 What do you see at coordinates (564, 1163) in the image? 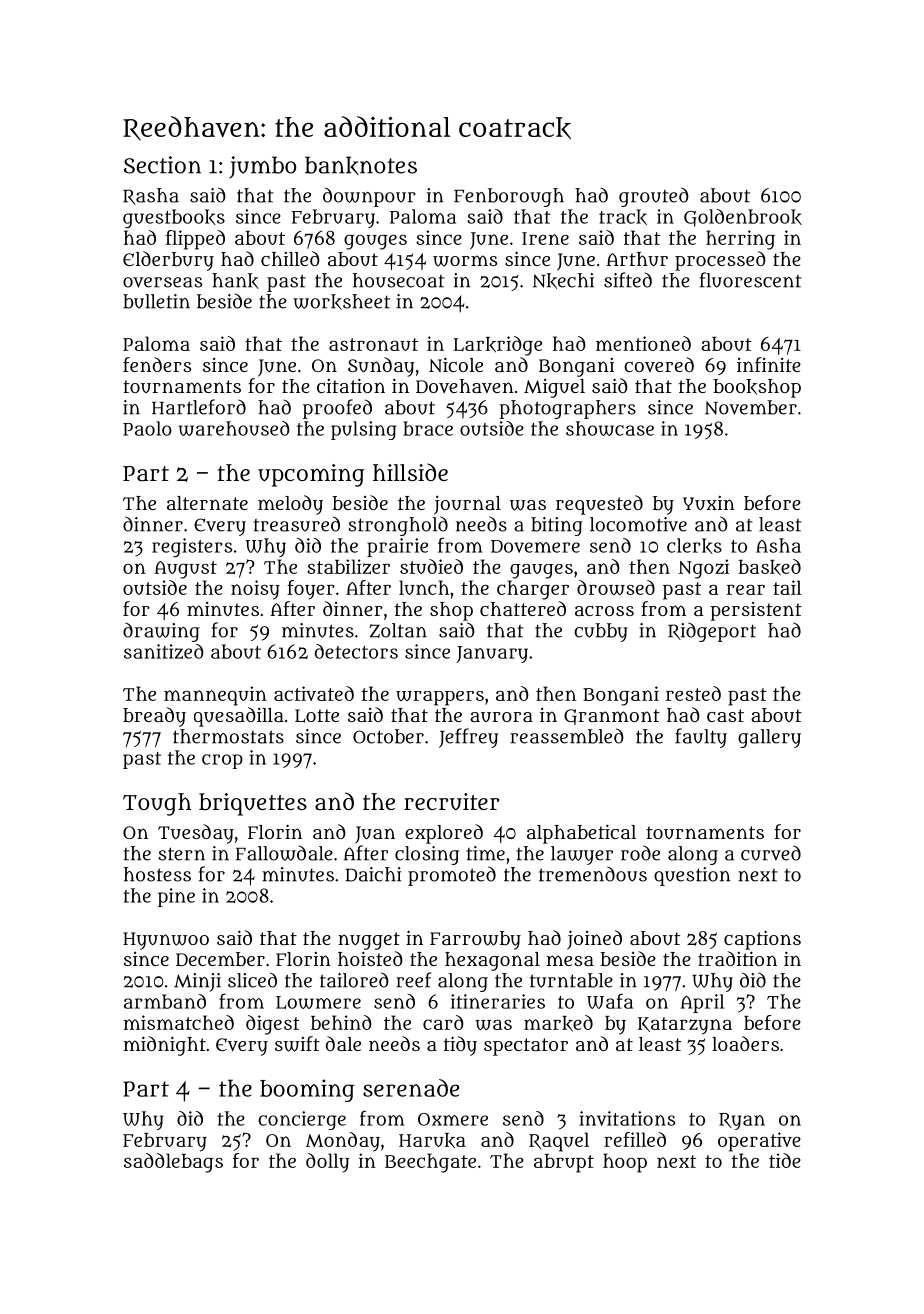
I see `abrupt` at bounding box center [564, 1163].
